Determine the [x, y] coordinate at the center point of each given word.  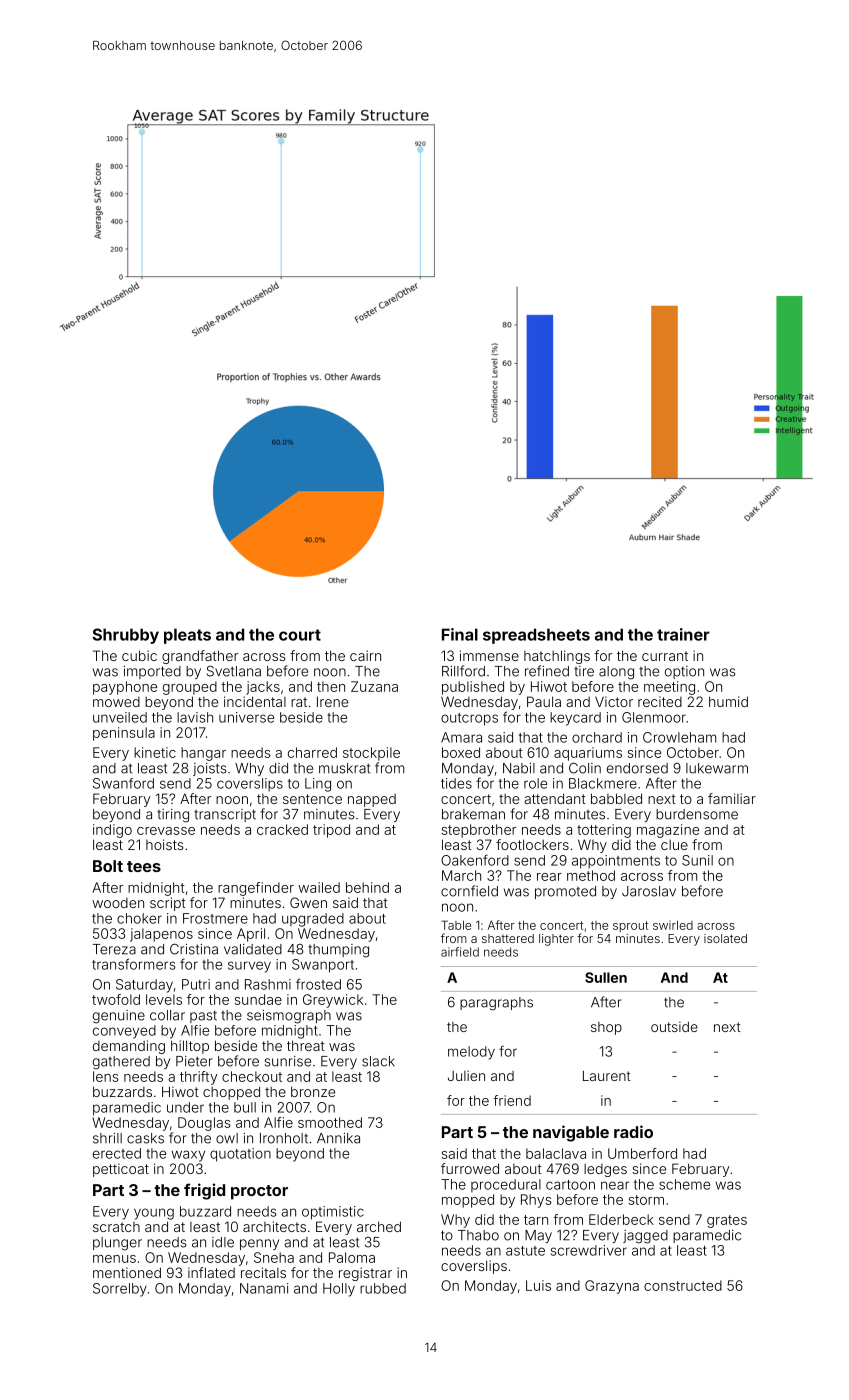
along [616, 673]
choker [139, 918]
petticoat [121, 1170]
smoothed [330, 1122]
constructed [683, 1285]
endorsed [637, 768]
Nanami [264, 1288]
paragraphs [496, 1004]
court [300, 635]
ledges [605, 1170]
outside [674, 1027]
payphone [125, 688]
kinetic [155, 752]
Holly [339, 1290]
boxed [461, 752]
